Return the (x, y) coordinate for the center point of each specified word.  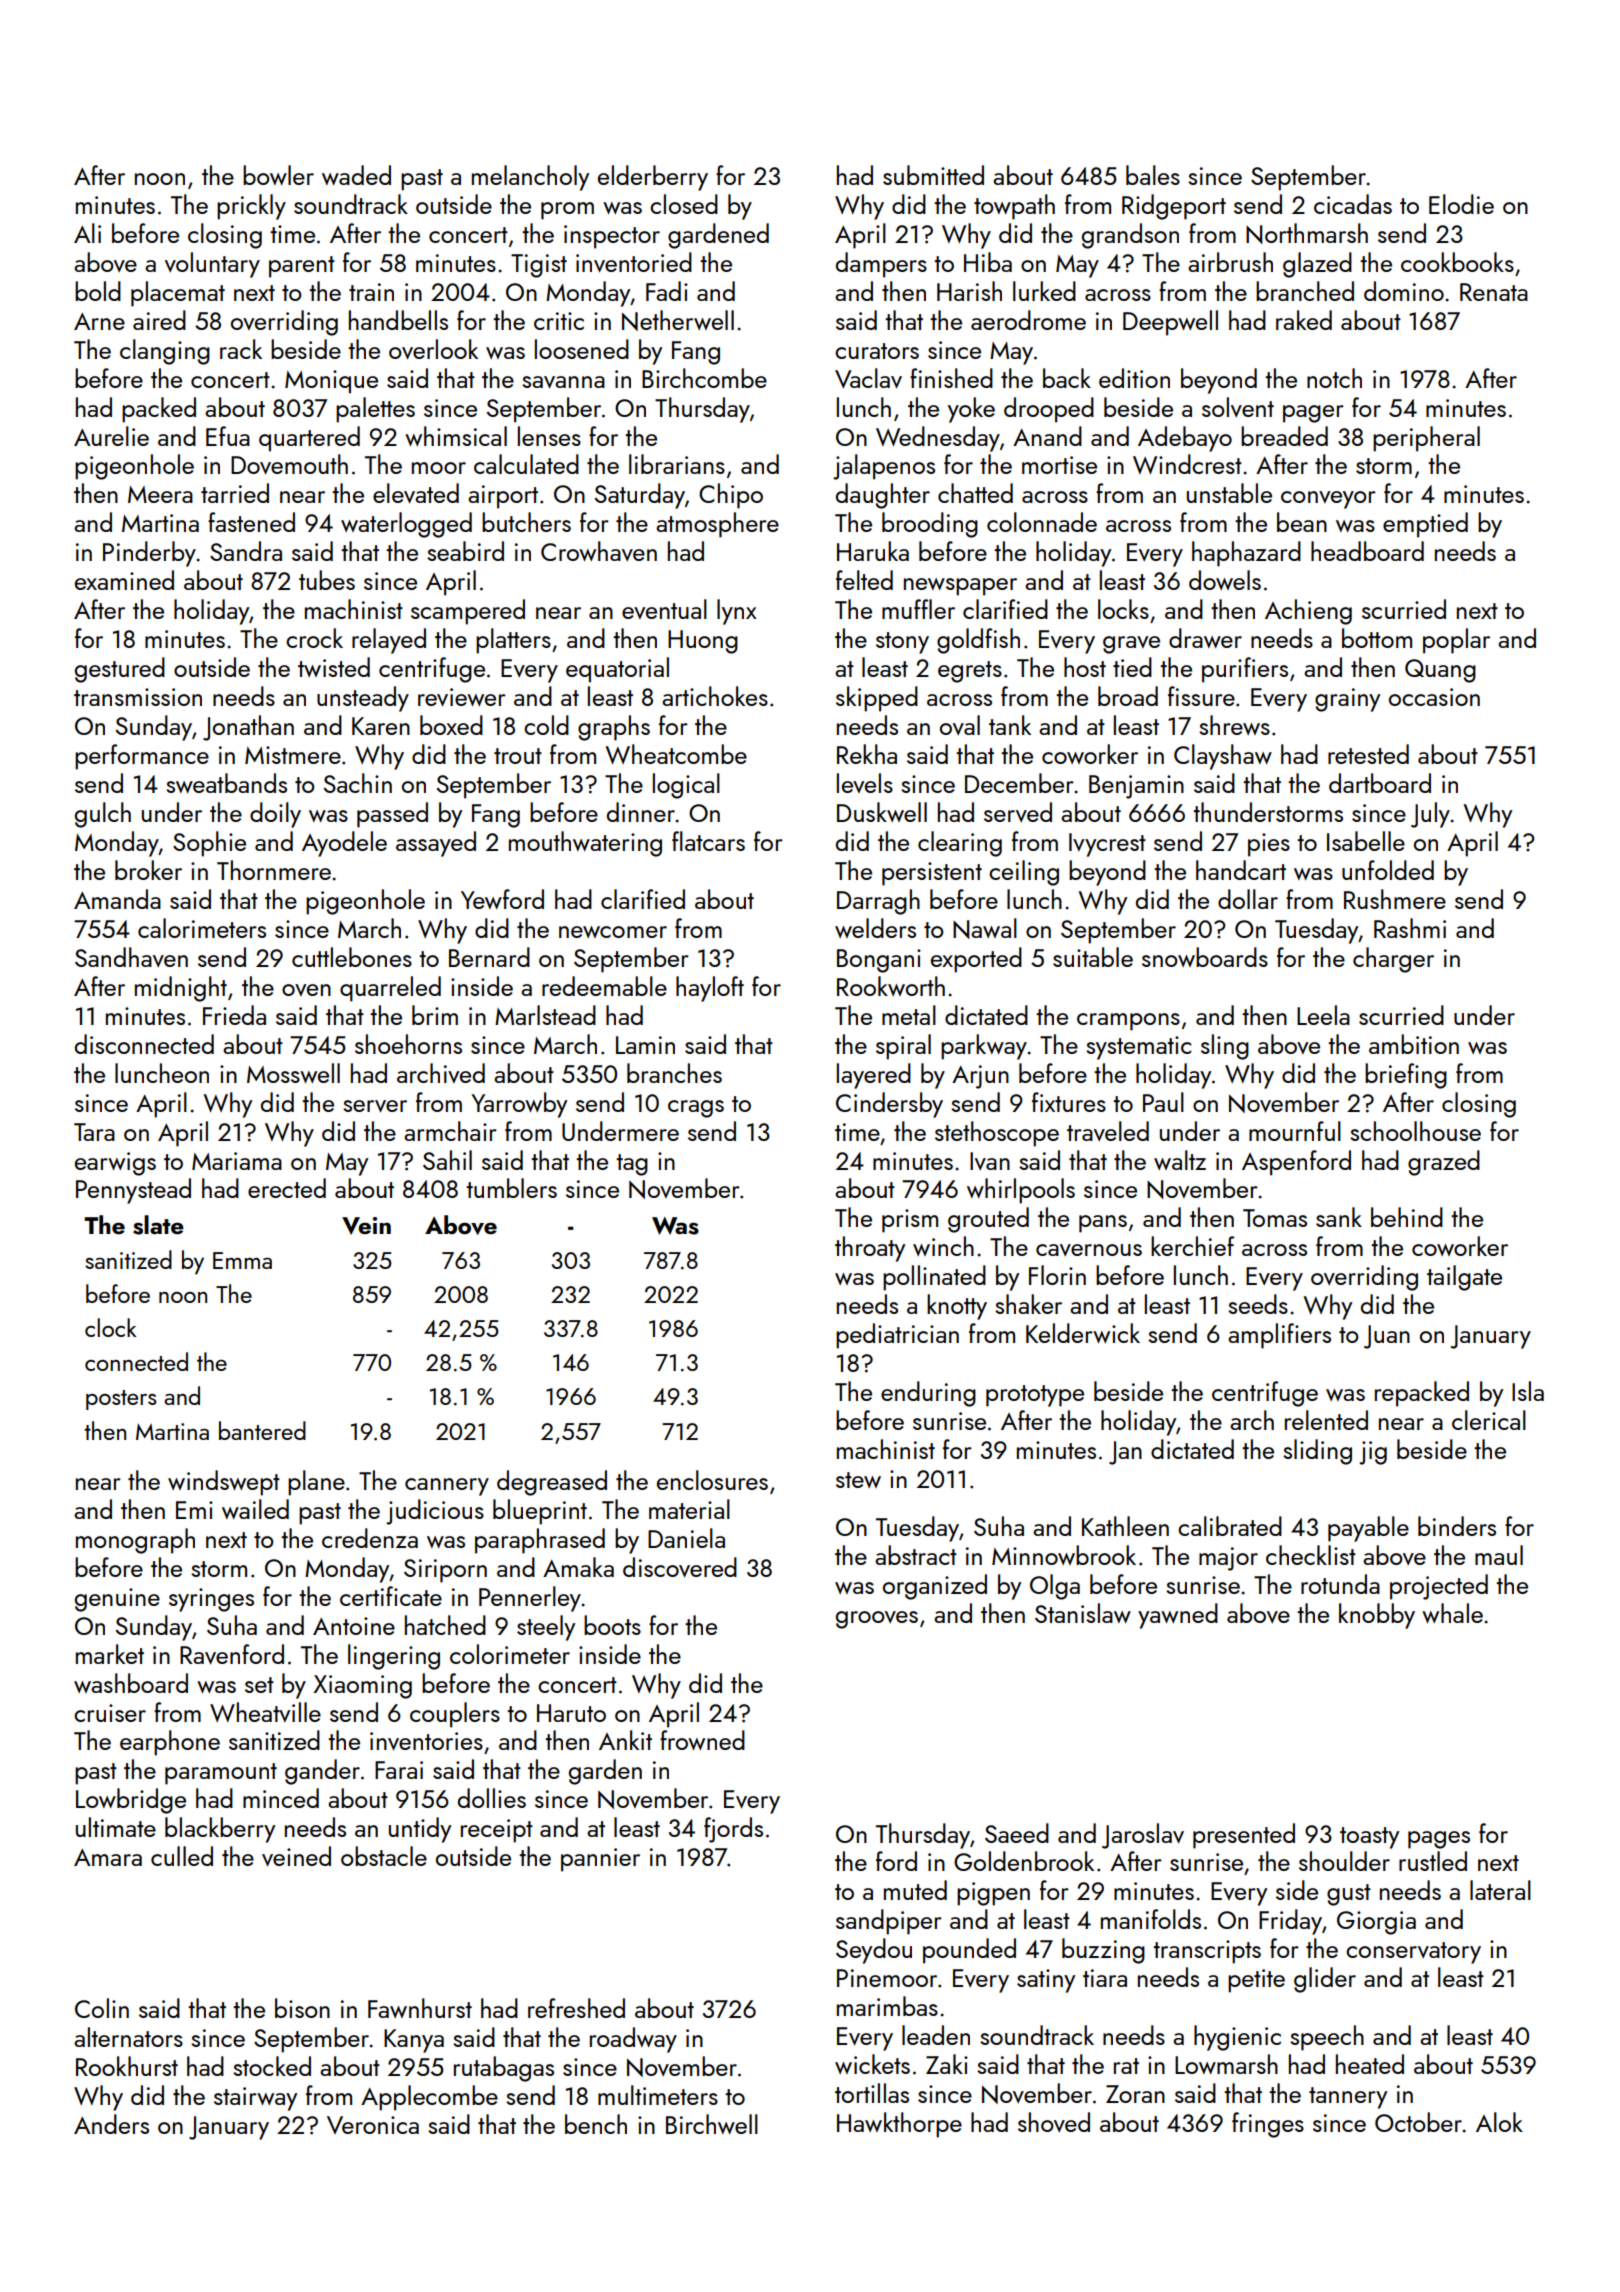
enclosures (712, 1480)
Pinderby (149, 554)
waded (356, 175)
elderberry (653, 178)
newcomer (613, 932)
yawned (1178, 1616)
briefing (1406, 1076)
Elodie (1461, 204)
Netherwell (678, 320)
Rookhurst (127, 2066)
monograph (135, 1541)
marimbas (887, 2006)
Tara (94, 1132)
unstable (1229, 493)
